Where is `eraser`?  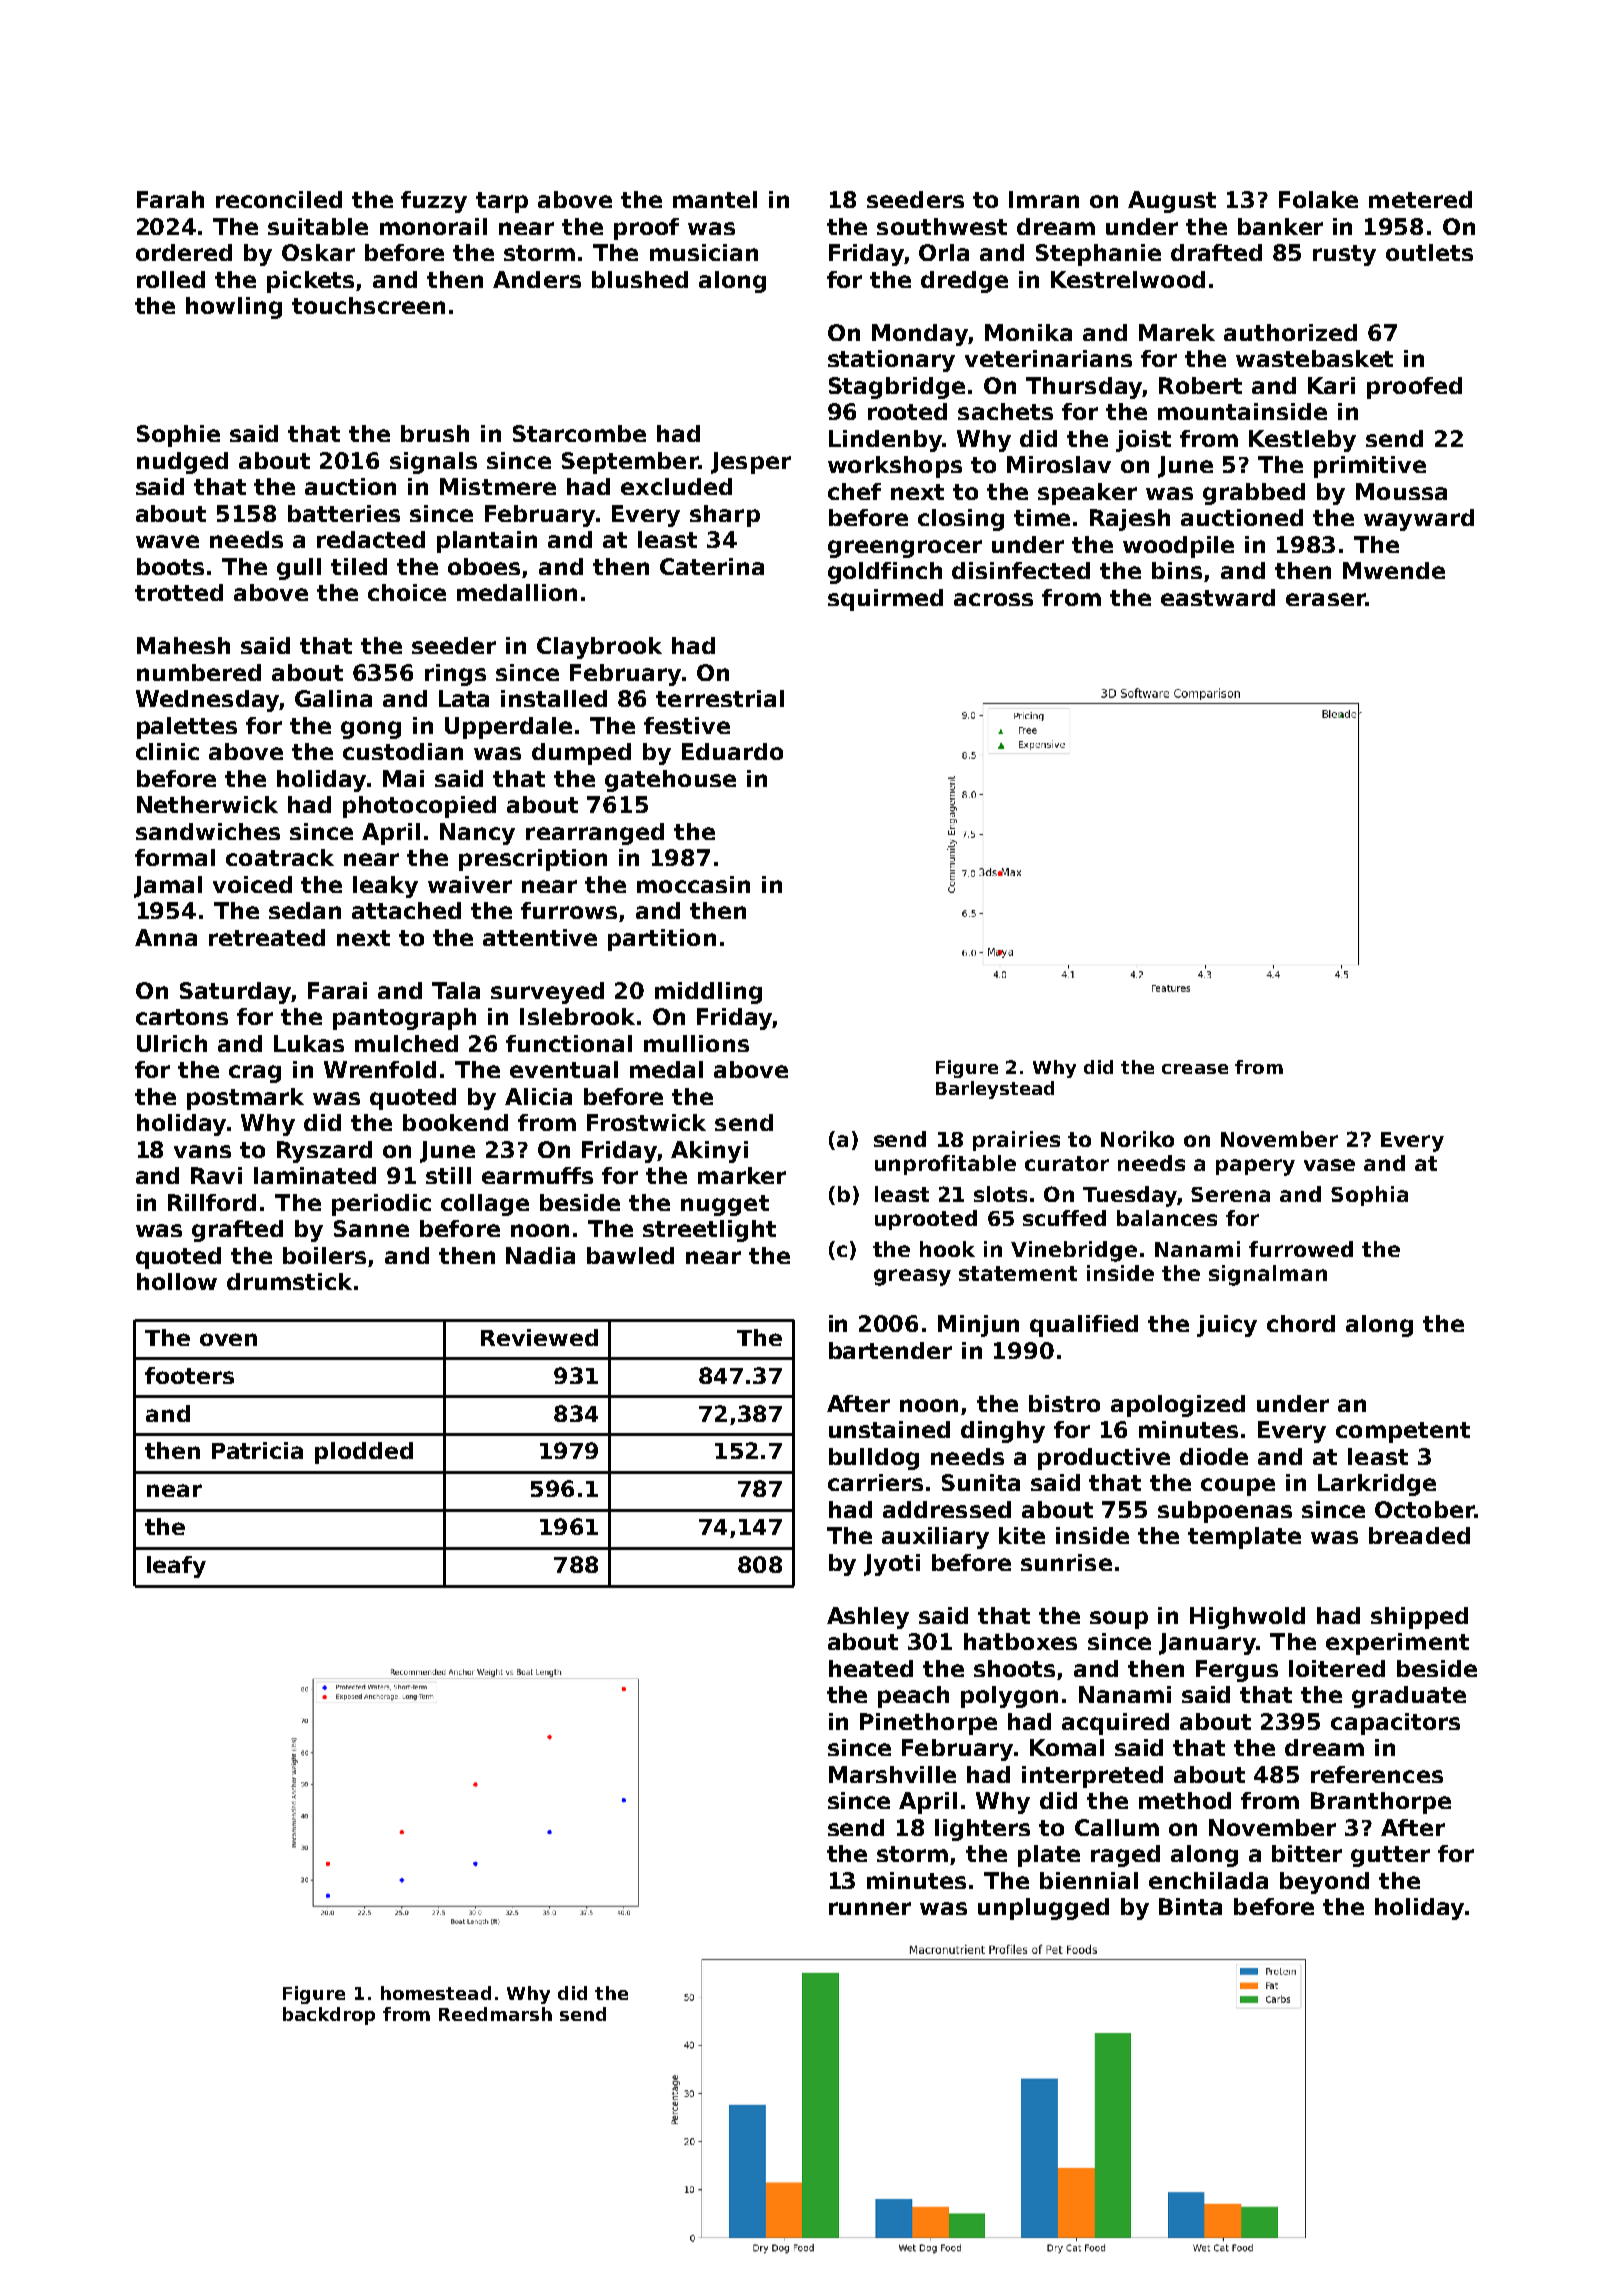 eraser is located at coordinates (1326, 599).
